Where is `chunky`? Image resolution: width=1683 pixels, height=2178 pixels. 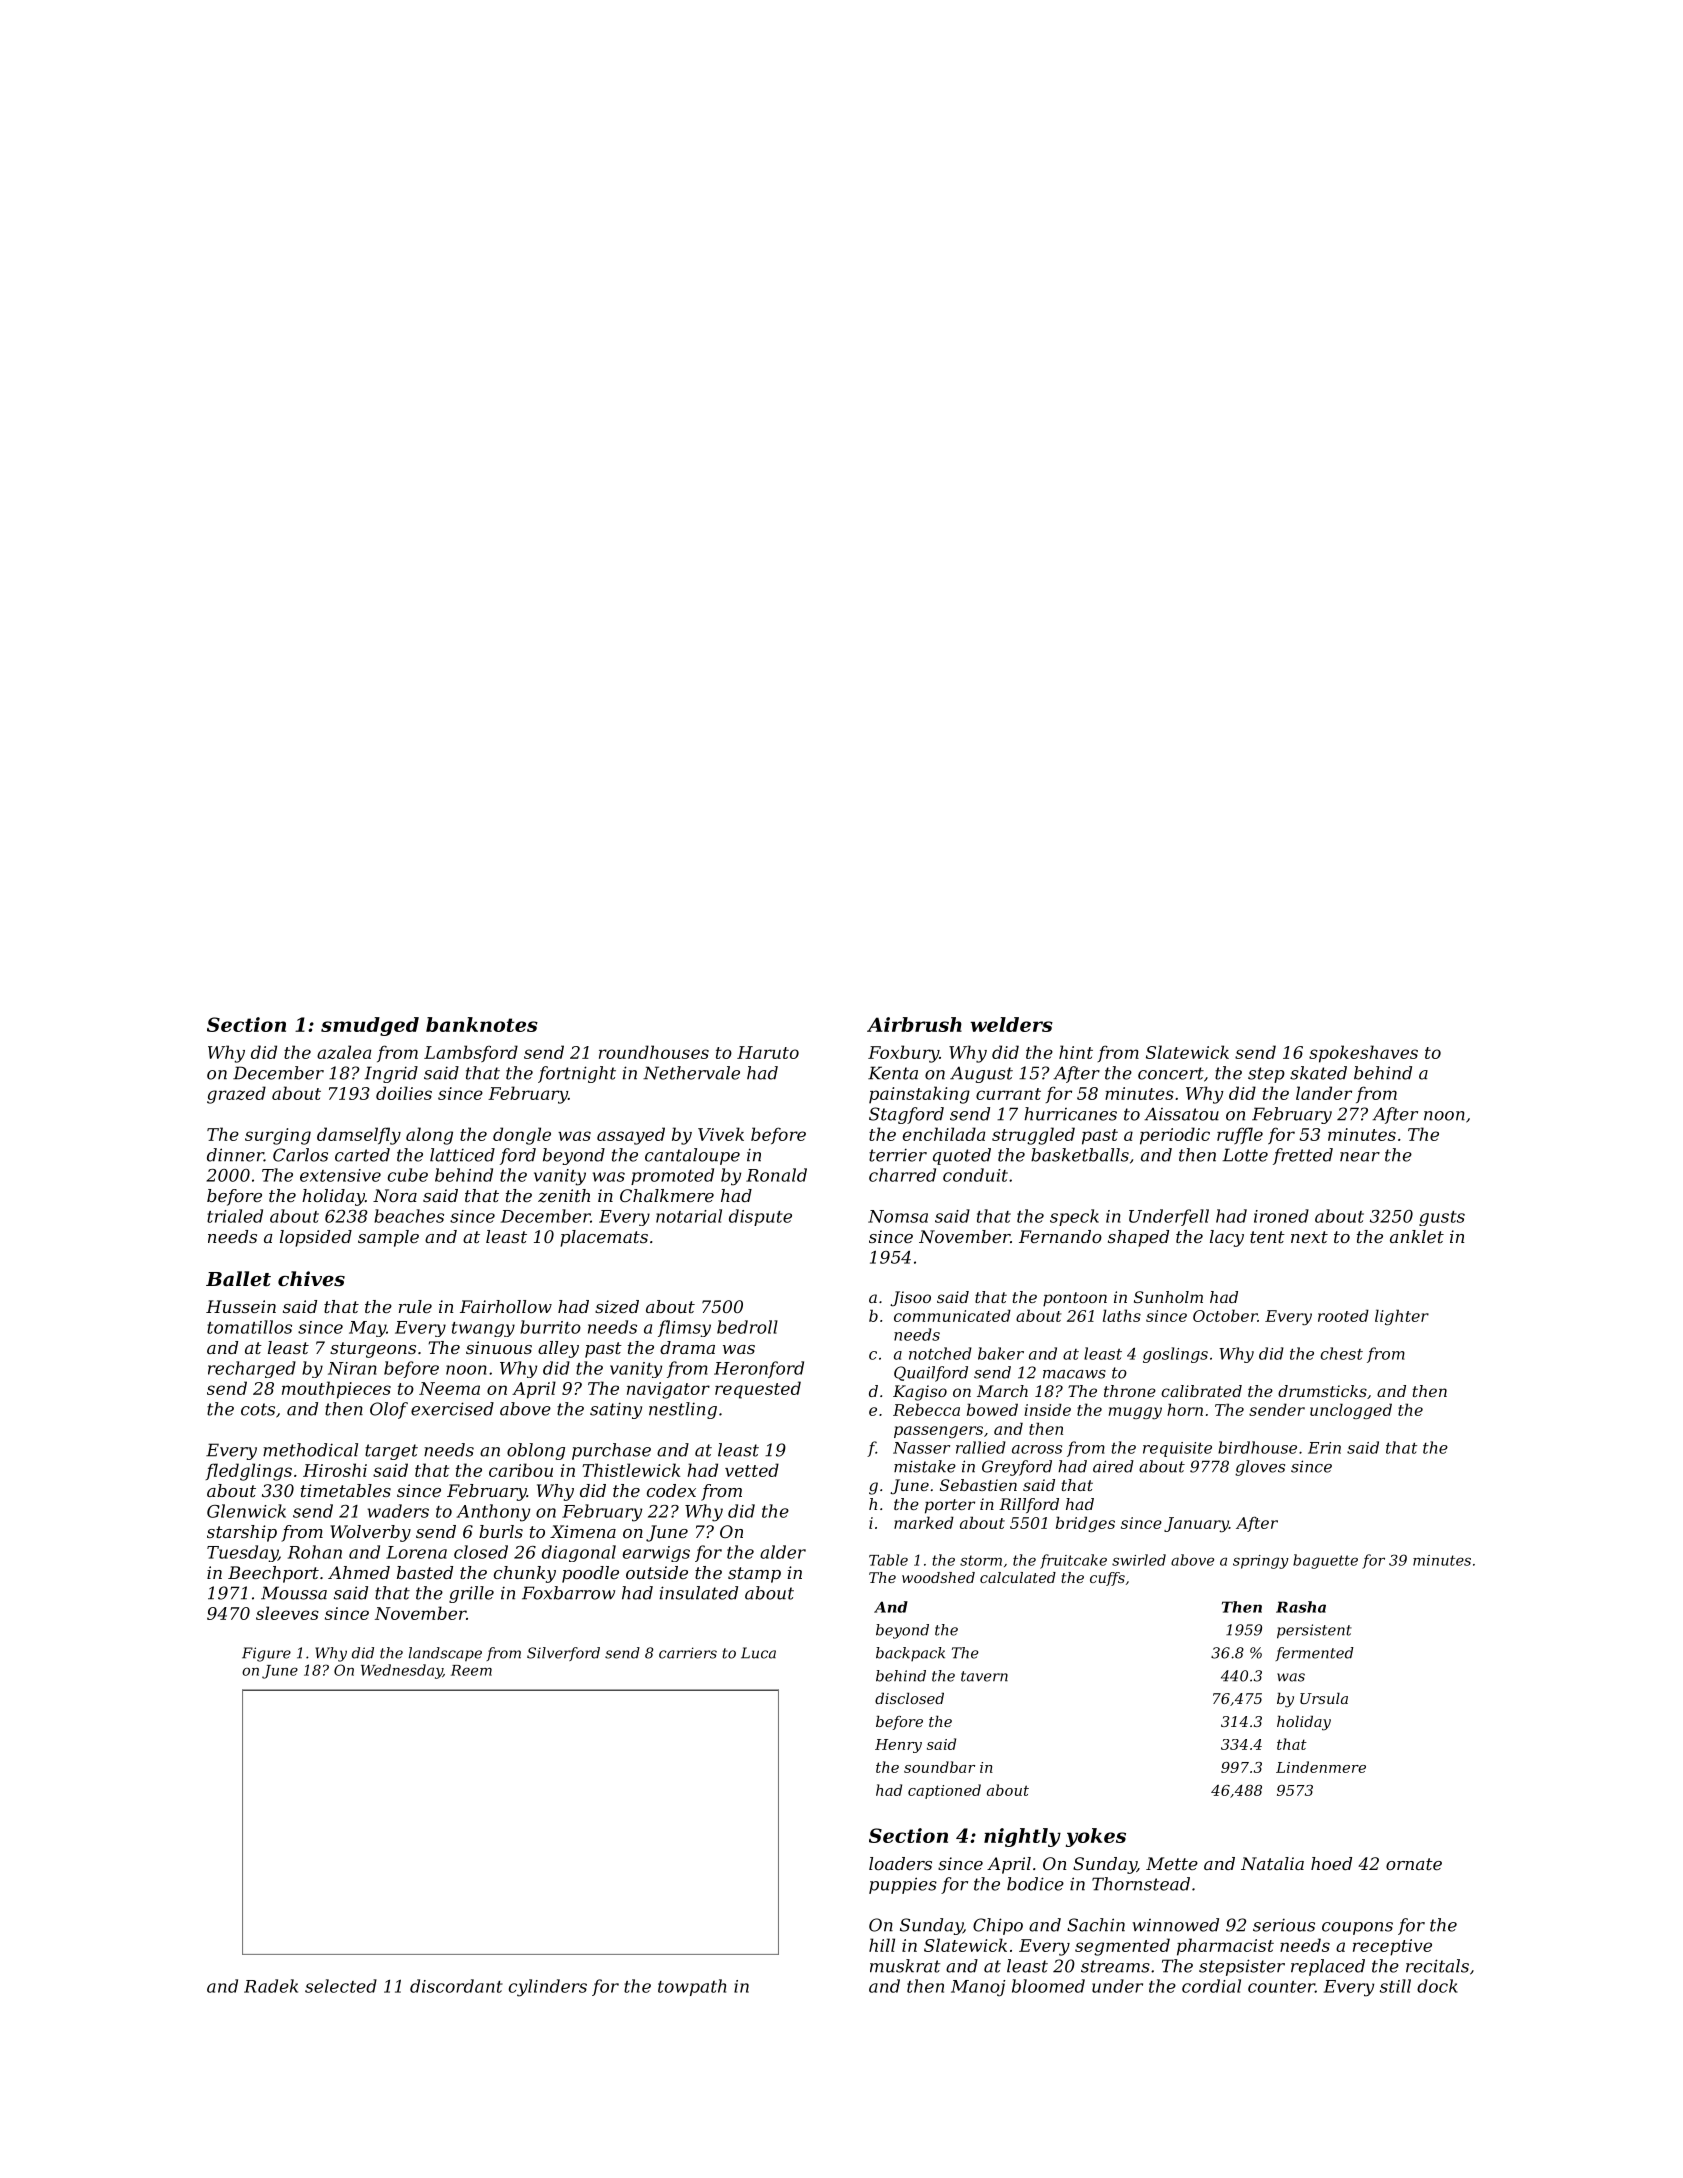
chunky is located at coordinates (525, 1574).
